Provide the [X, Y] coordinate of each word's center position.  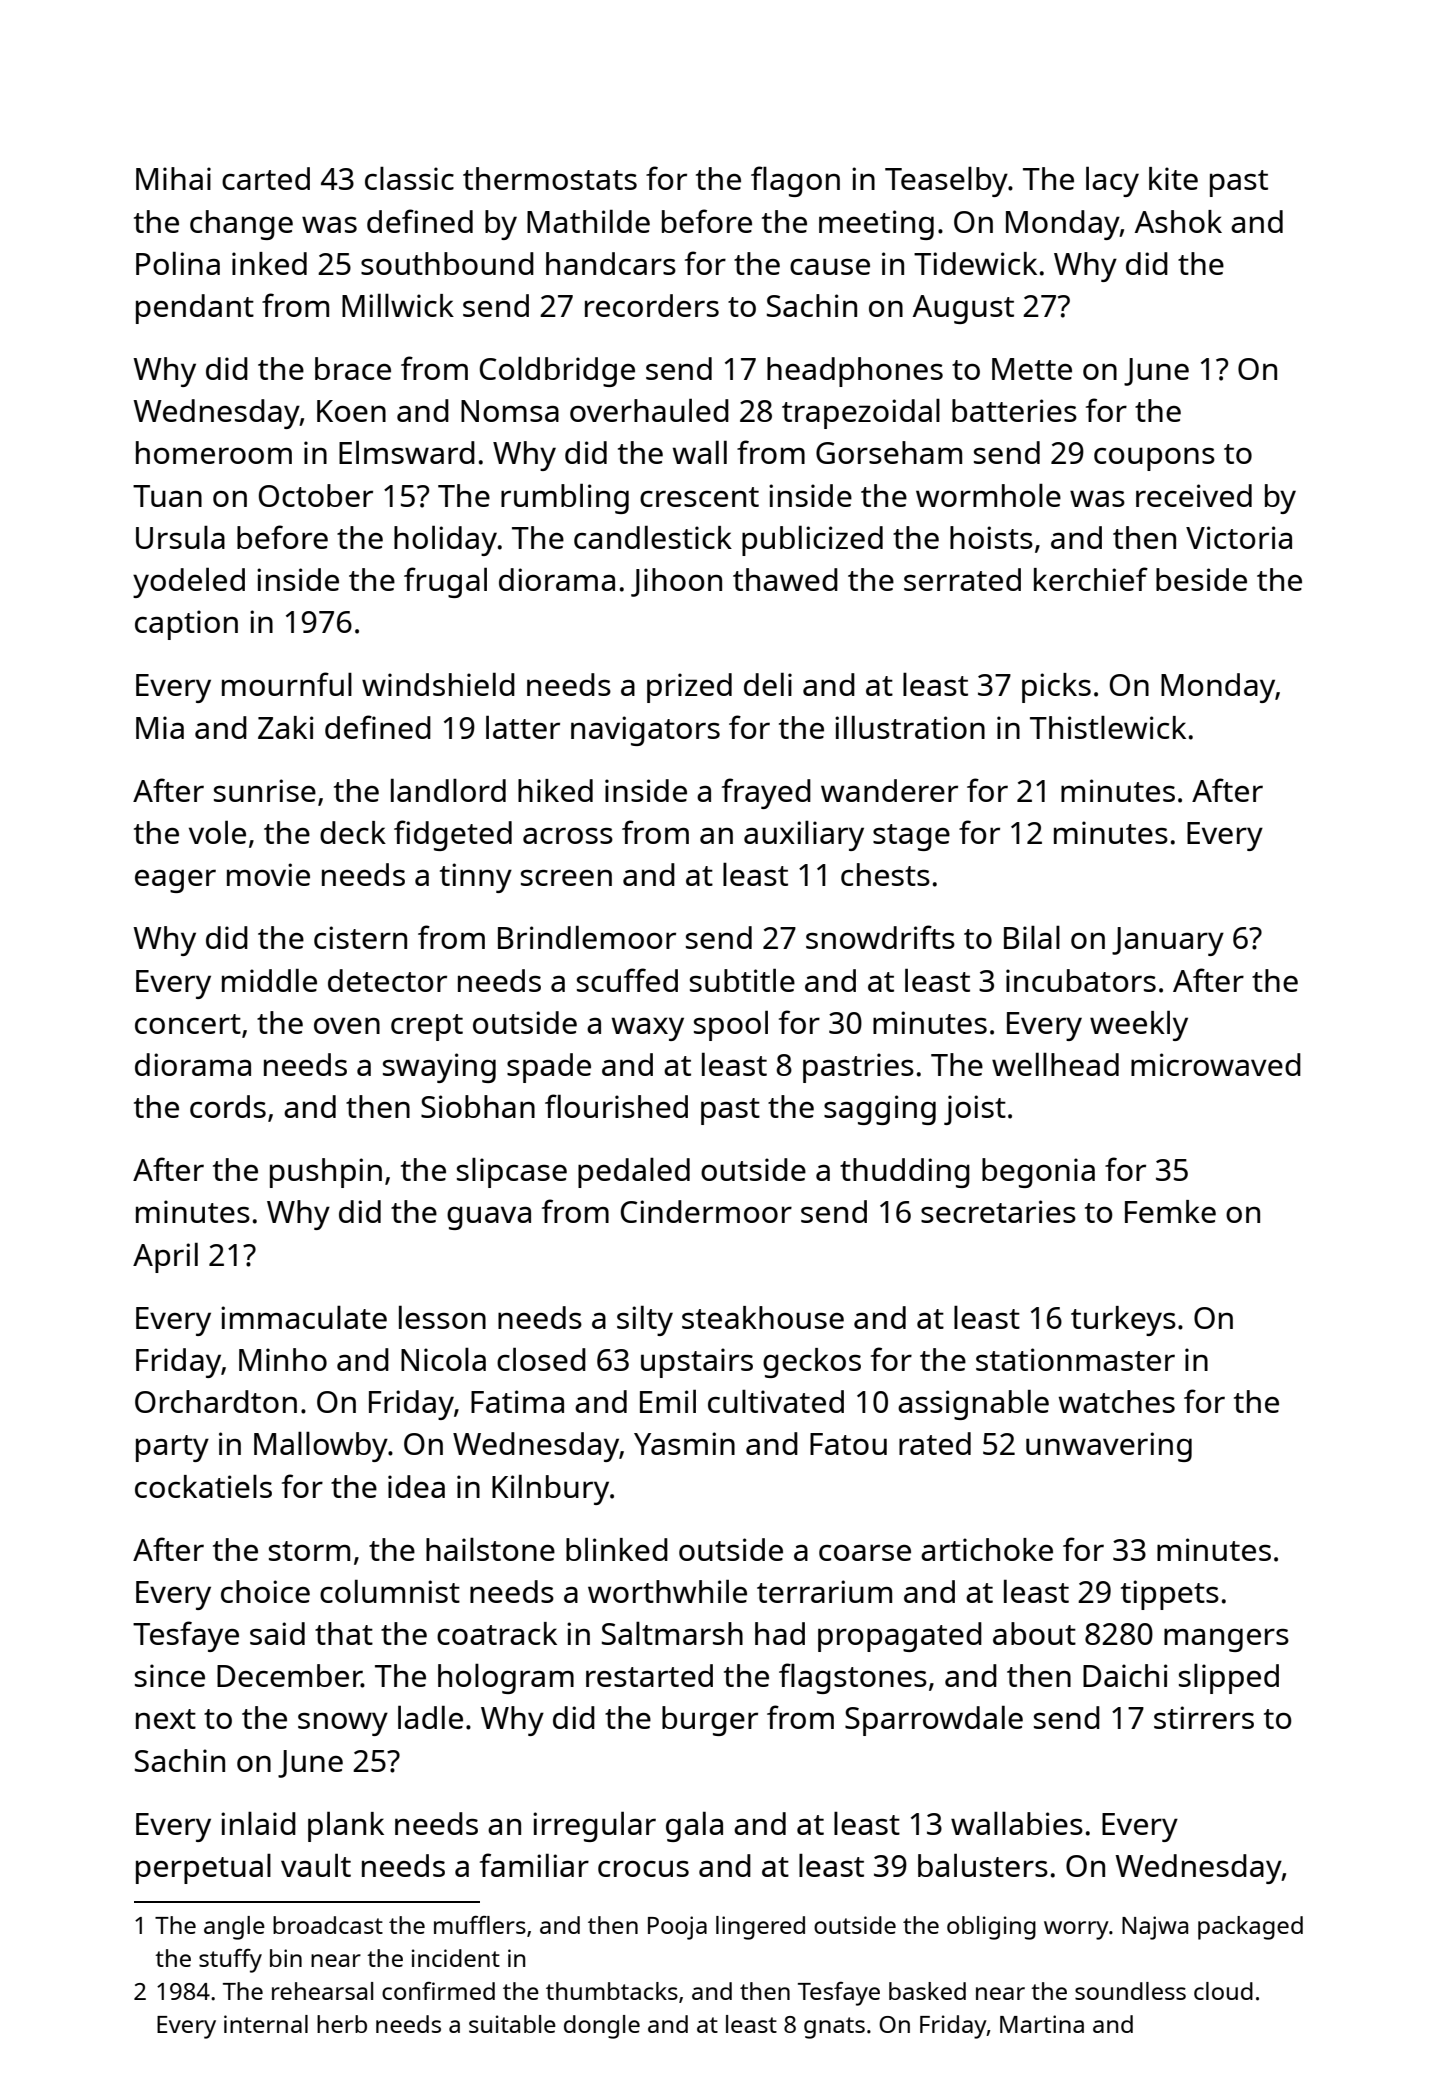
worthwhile [667, 1591]
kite [1173, 178]
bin [286, 1958]
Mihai [173, 178]
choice [265, 1591]
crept [427, 1027]
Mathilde [588, 221]
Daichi [1125, 1675]
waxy [648, 1029]
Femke [1170, 1211]
